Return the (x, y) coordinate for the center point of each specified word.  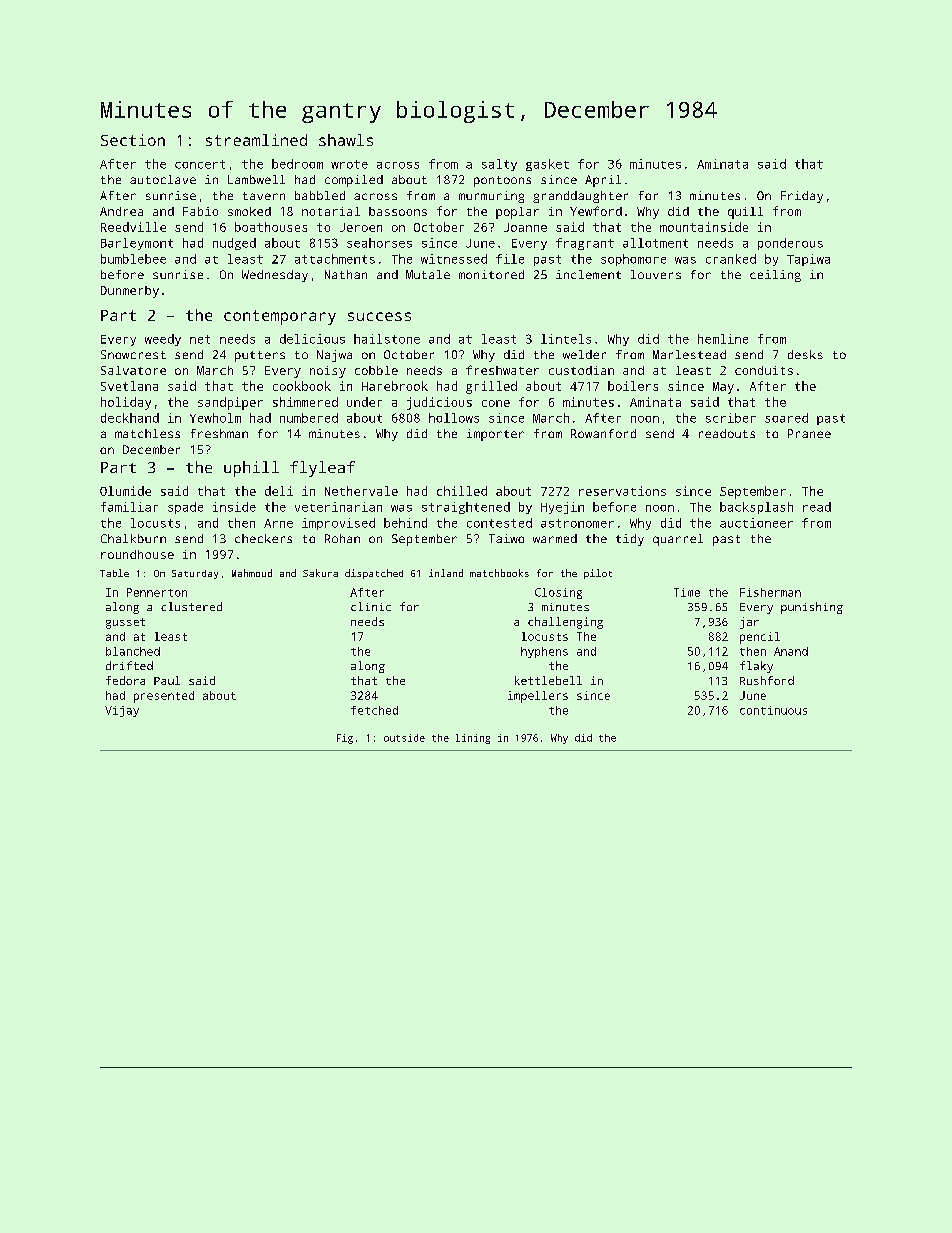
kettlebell (548, 680)
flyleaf (322, 469)
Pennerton (157, 592)
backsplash (756, 508)
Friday (802, 197)
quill (745, 213)
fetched (374, 710)
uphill (251, 469)
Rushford (767, 680)
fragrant (585, 244)
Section (133, 140)
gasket (547, 165)
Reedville (133, 227)
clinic (371, 606)
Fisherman (770, 592)
